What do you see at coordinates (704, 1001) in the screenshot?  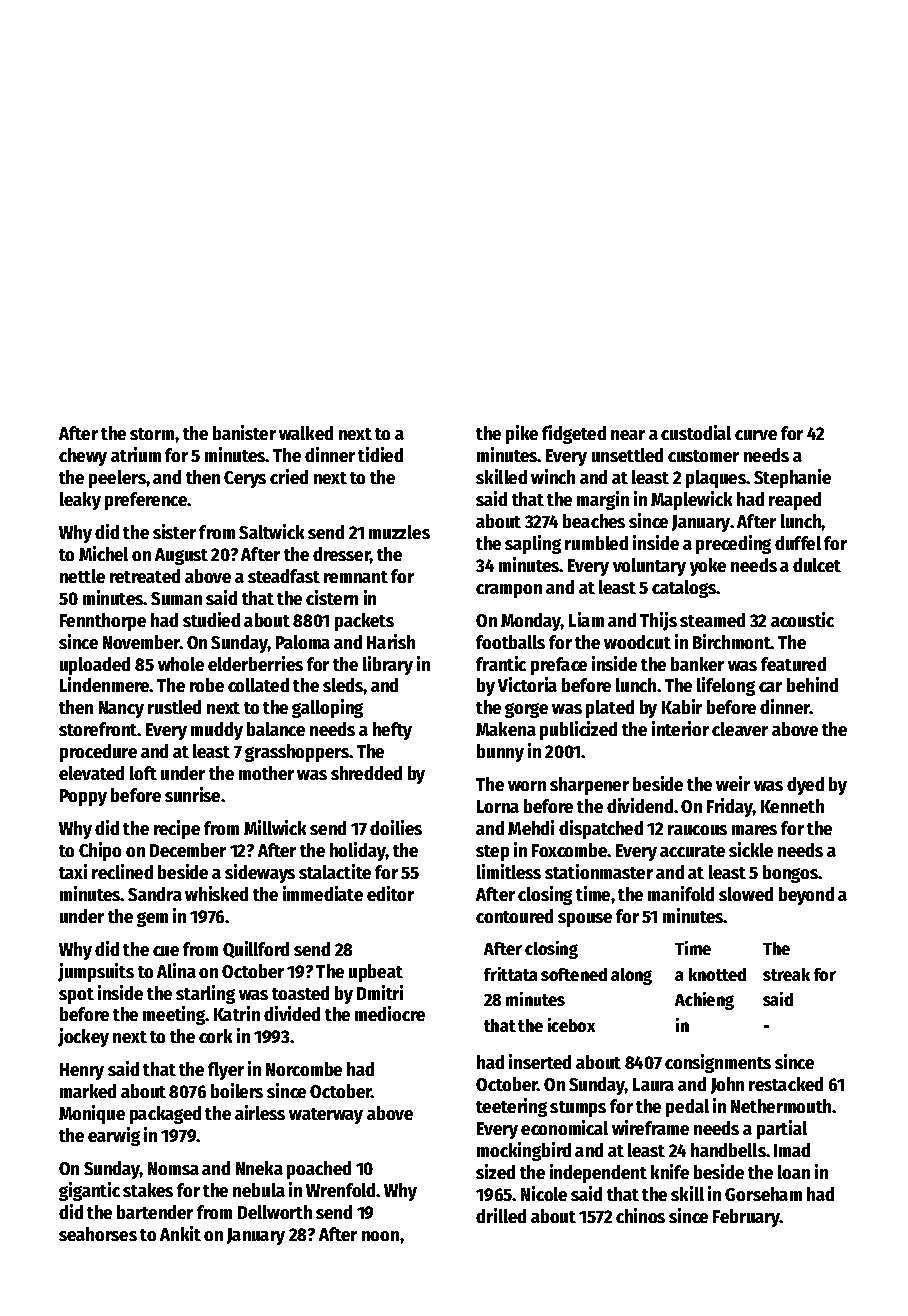 I see `Achieng` at bounding box center [704, 1001].
